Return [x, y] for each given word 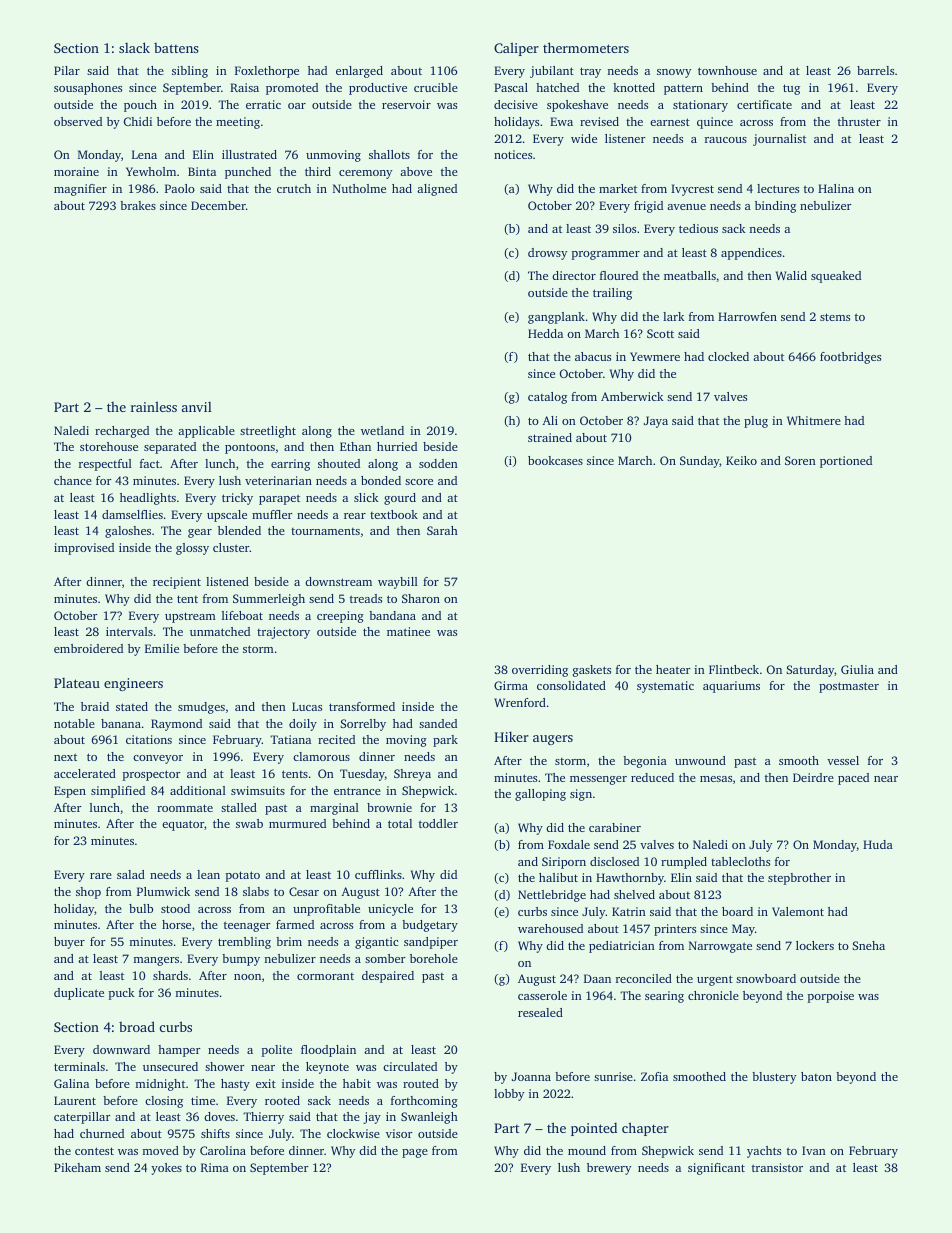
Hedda [545, 333]
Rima [215, 1167]
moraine [76, 171]
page [415, 1153]
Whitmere [814, 420]
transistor [777, 1167]
